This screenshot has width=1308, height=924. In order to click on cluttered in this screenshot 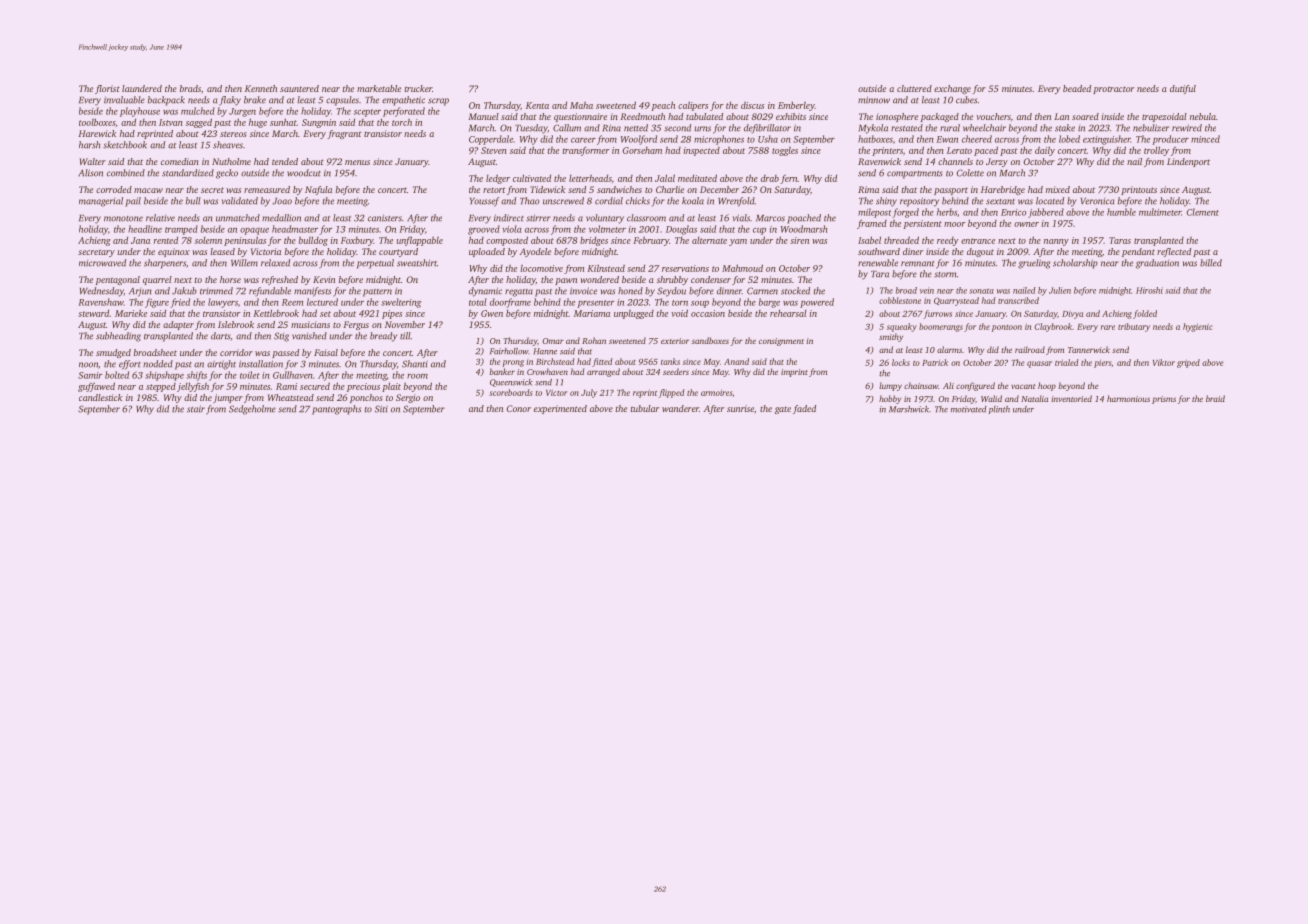, I will do `click(914, 88)`.
